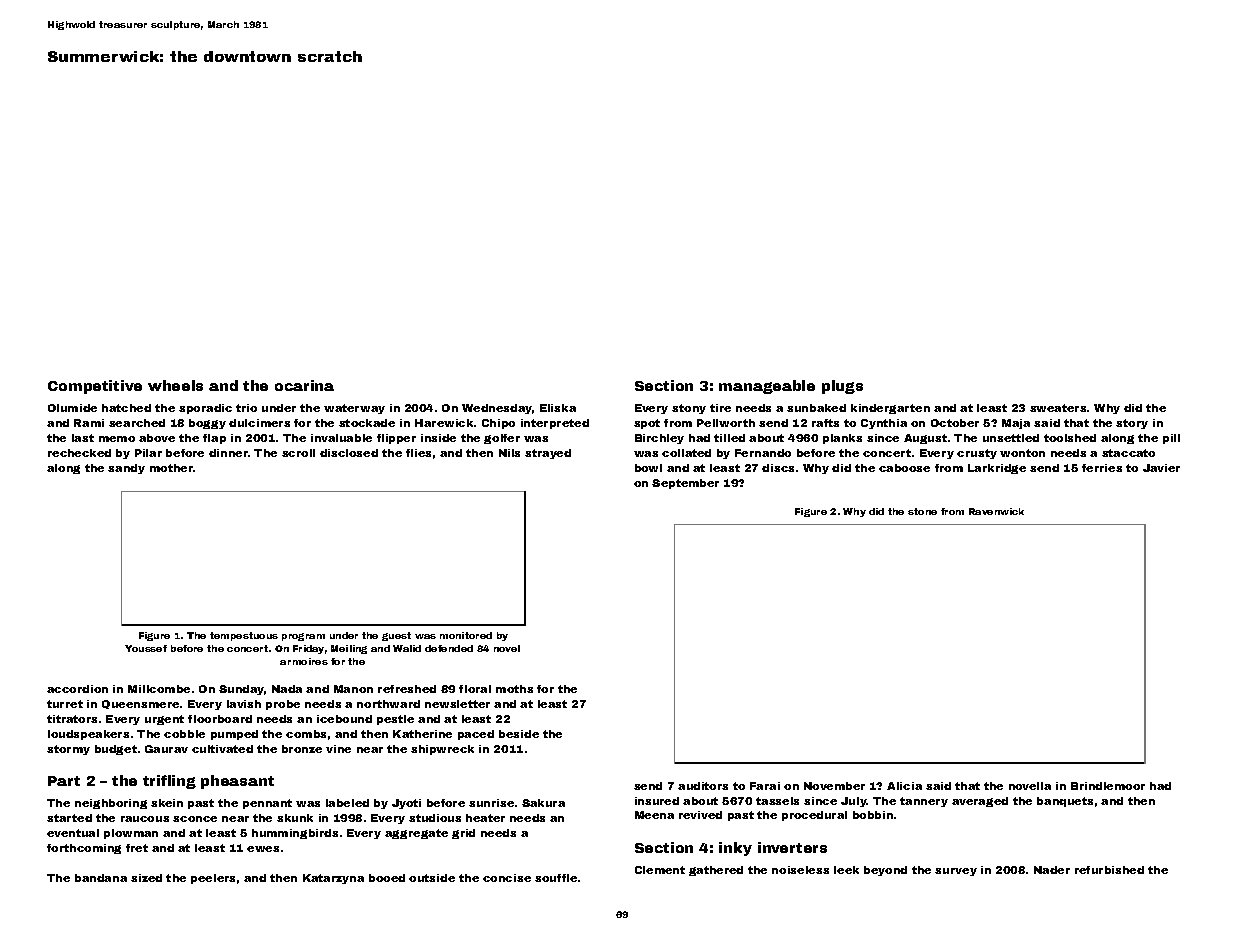 This screenshot has height=952, width=1233. Describe the element at coordinates (514, 689) in the screenshot. I see `moths` at that location.
